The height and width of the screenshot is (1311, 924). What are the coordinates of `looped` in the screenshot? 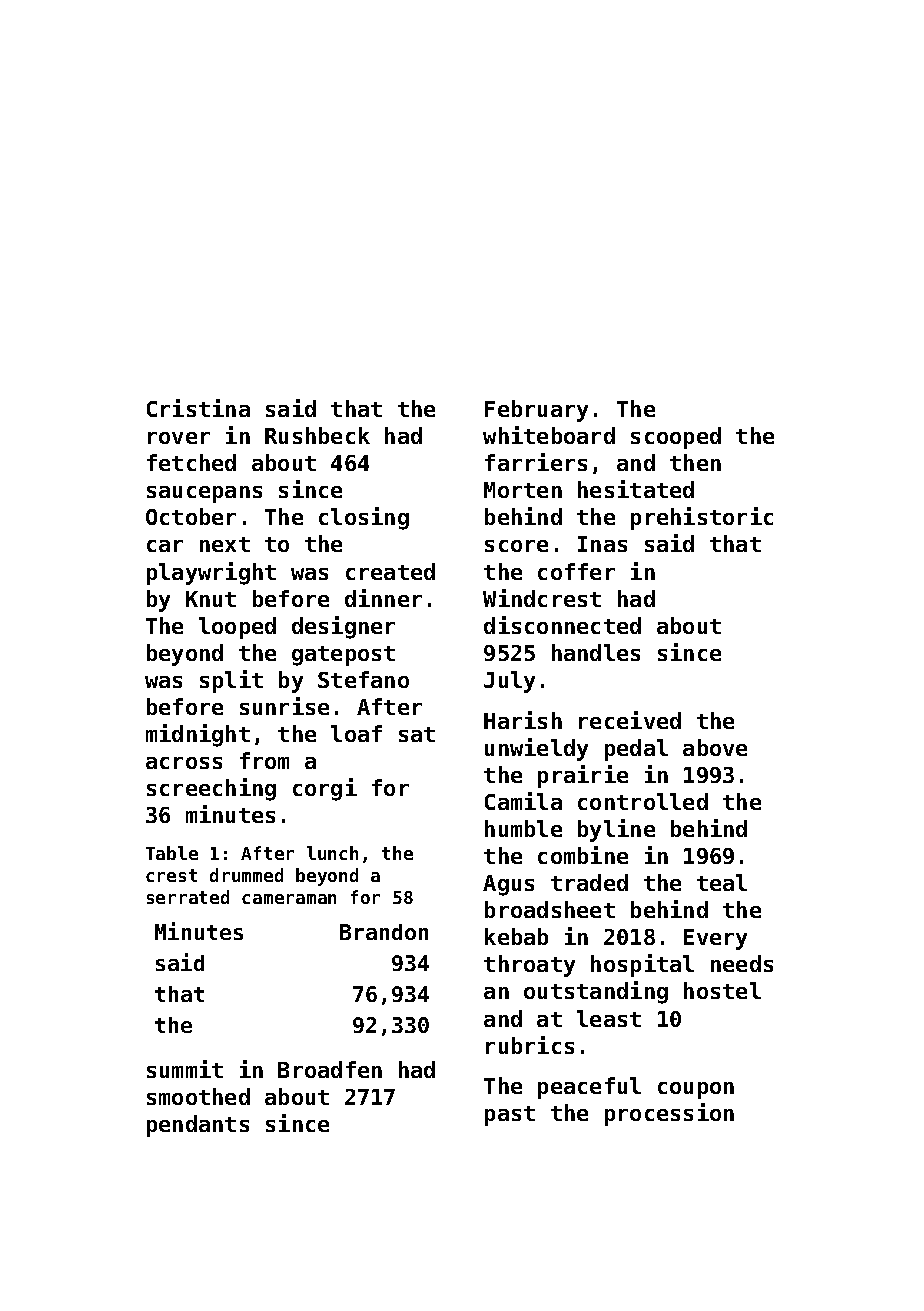 It's located at (237, 628).
